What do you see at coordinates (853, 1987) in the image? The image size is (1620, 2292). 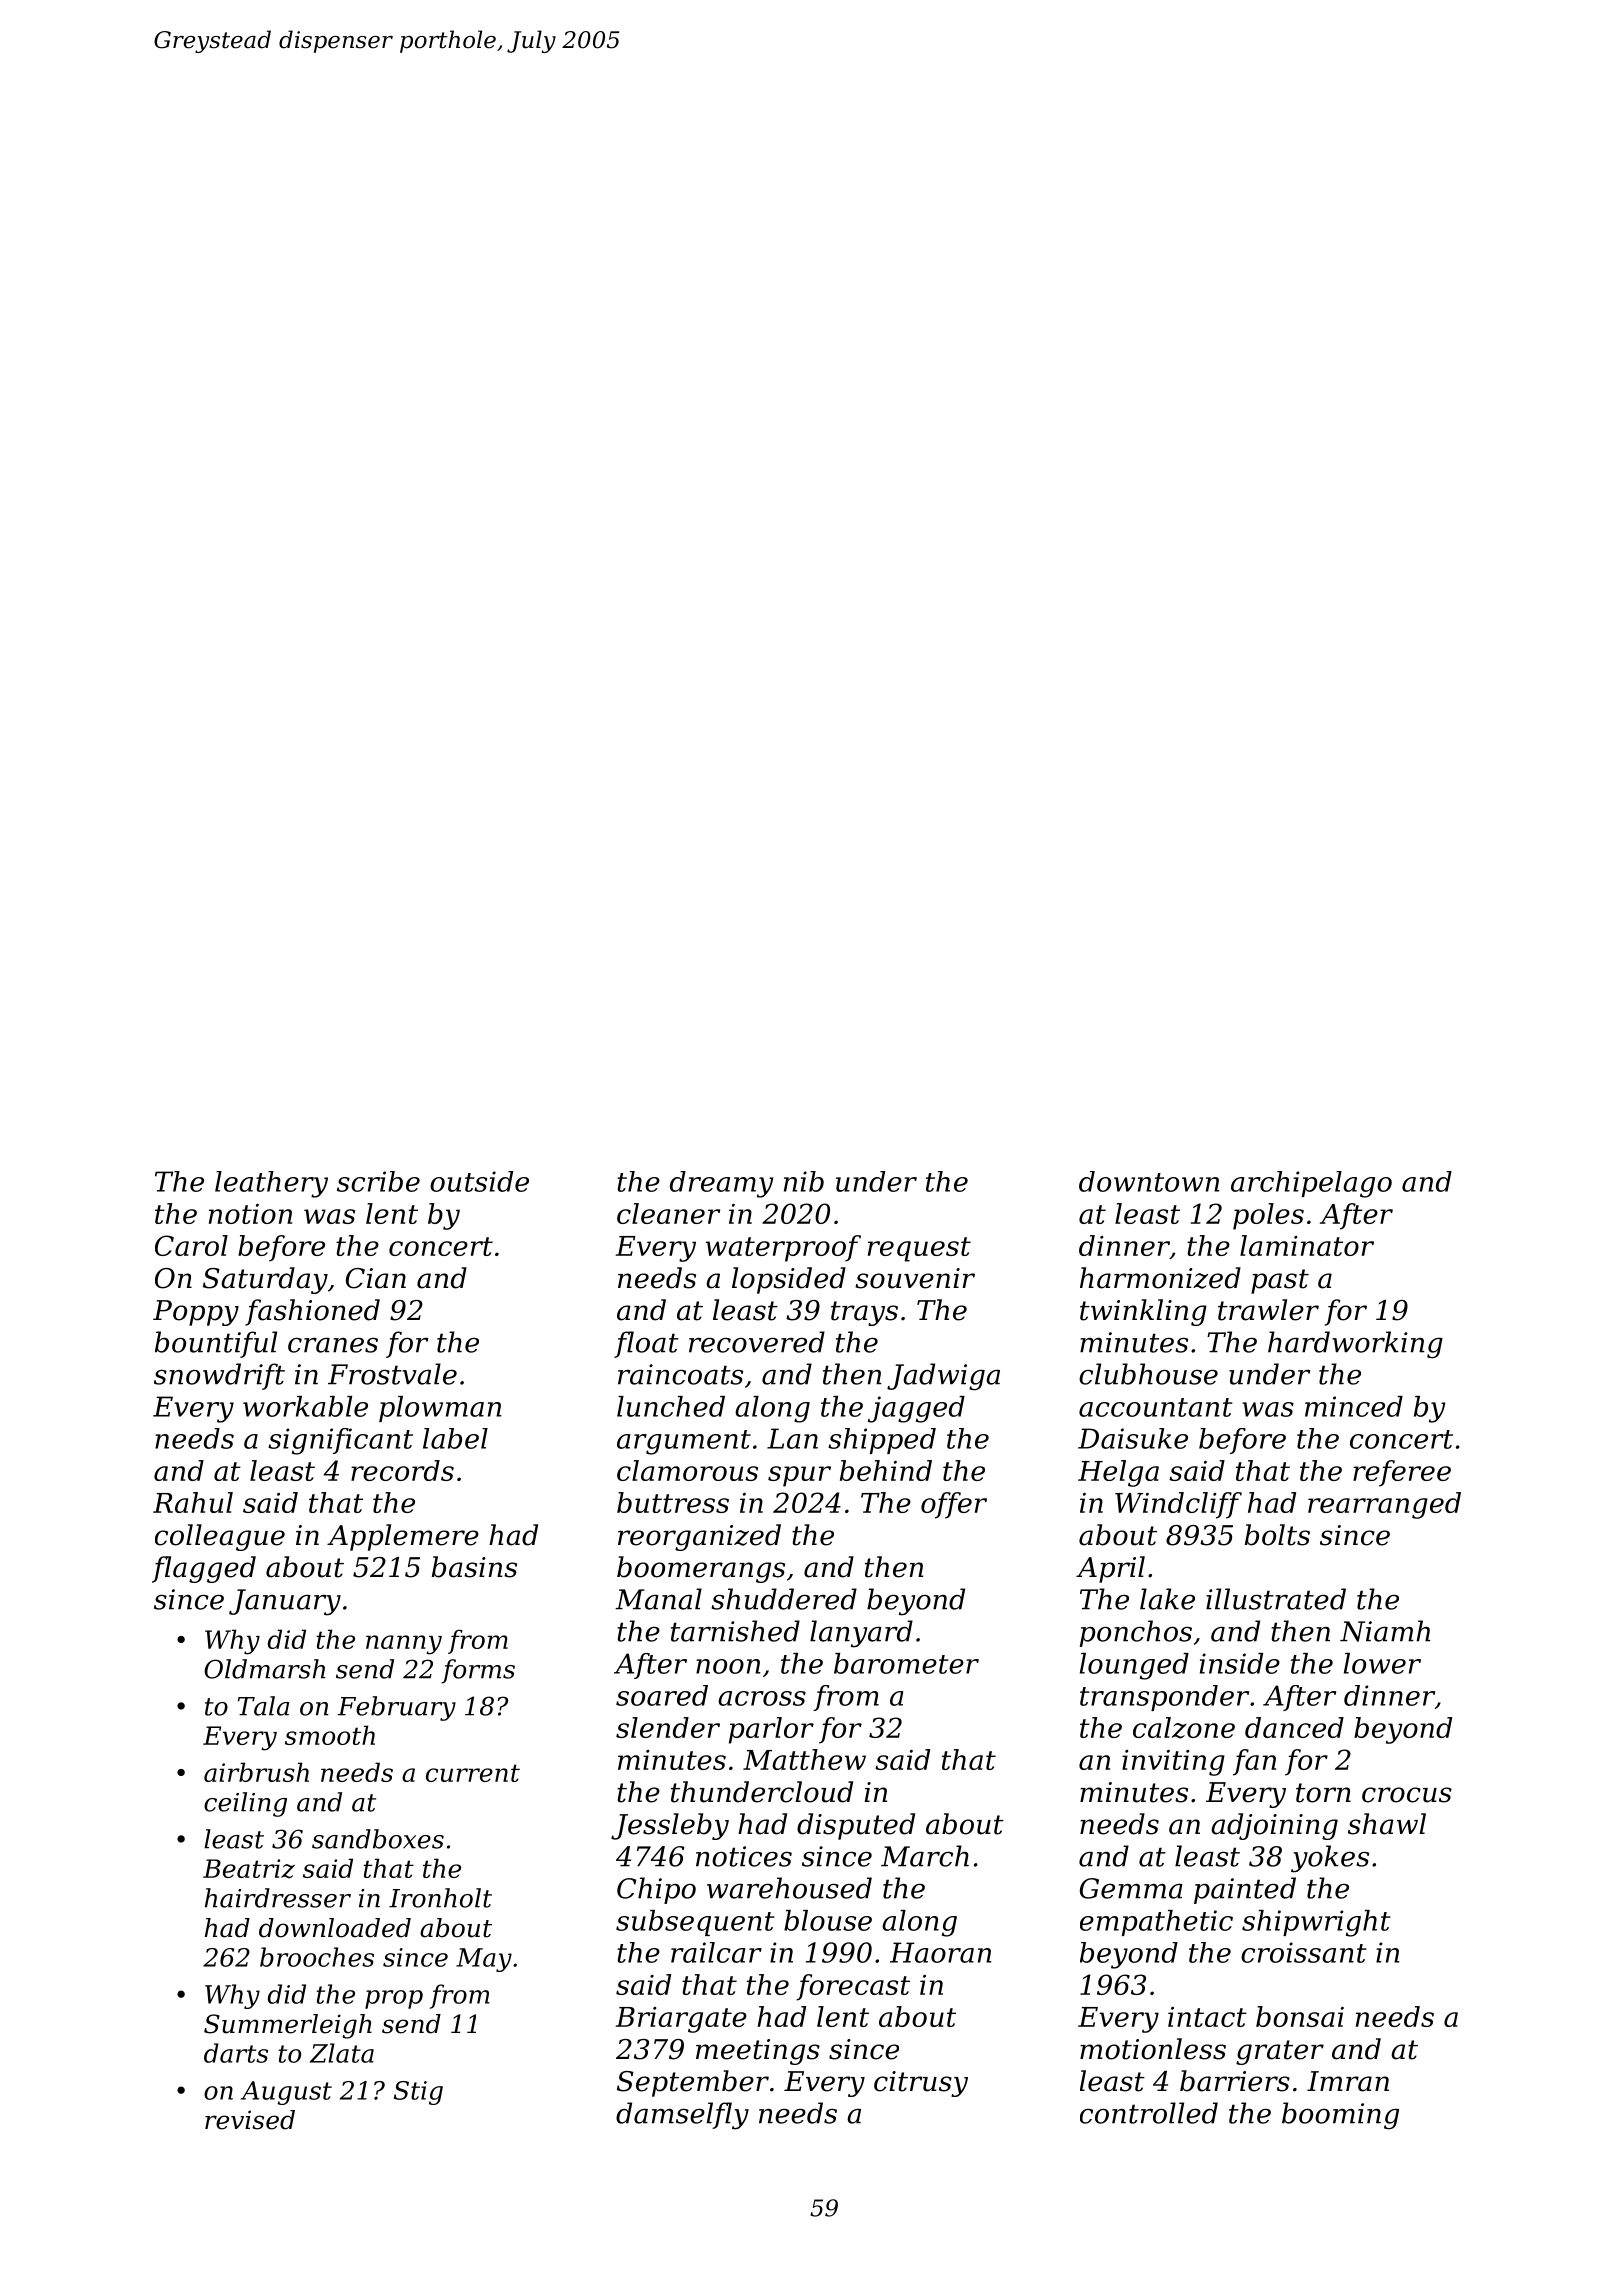 I see `forecast` at bounding box center [853, 1987].
